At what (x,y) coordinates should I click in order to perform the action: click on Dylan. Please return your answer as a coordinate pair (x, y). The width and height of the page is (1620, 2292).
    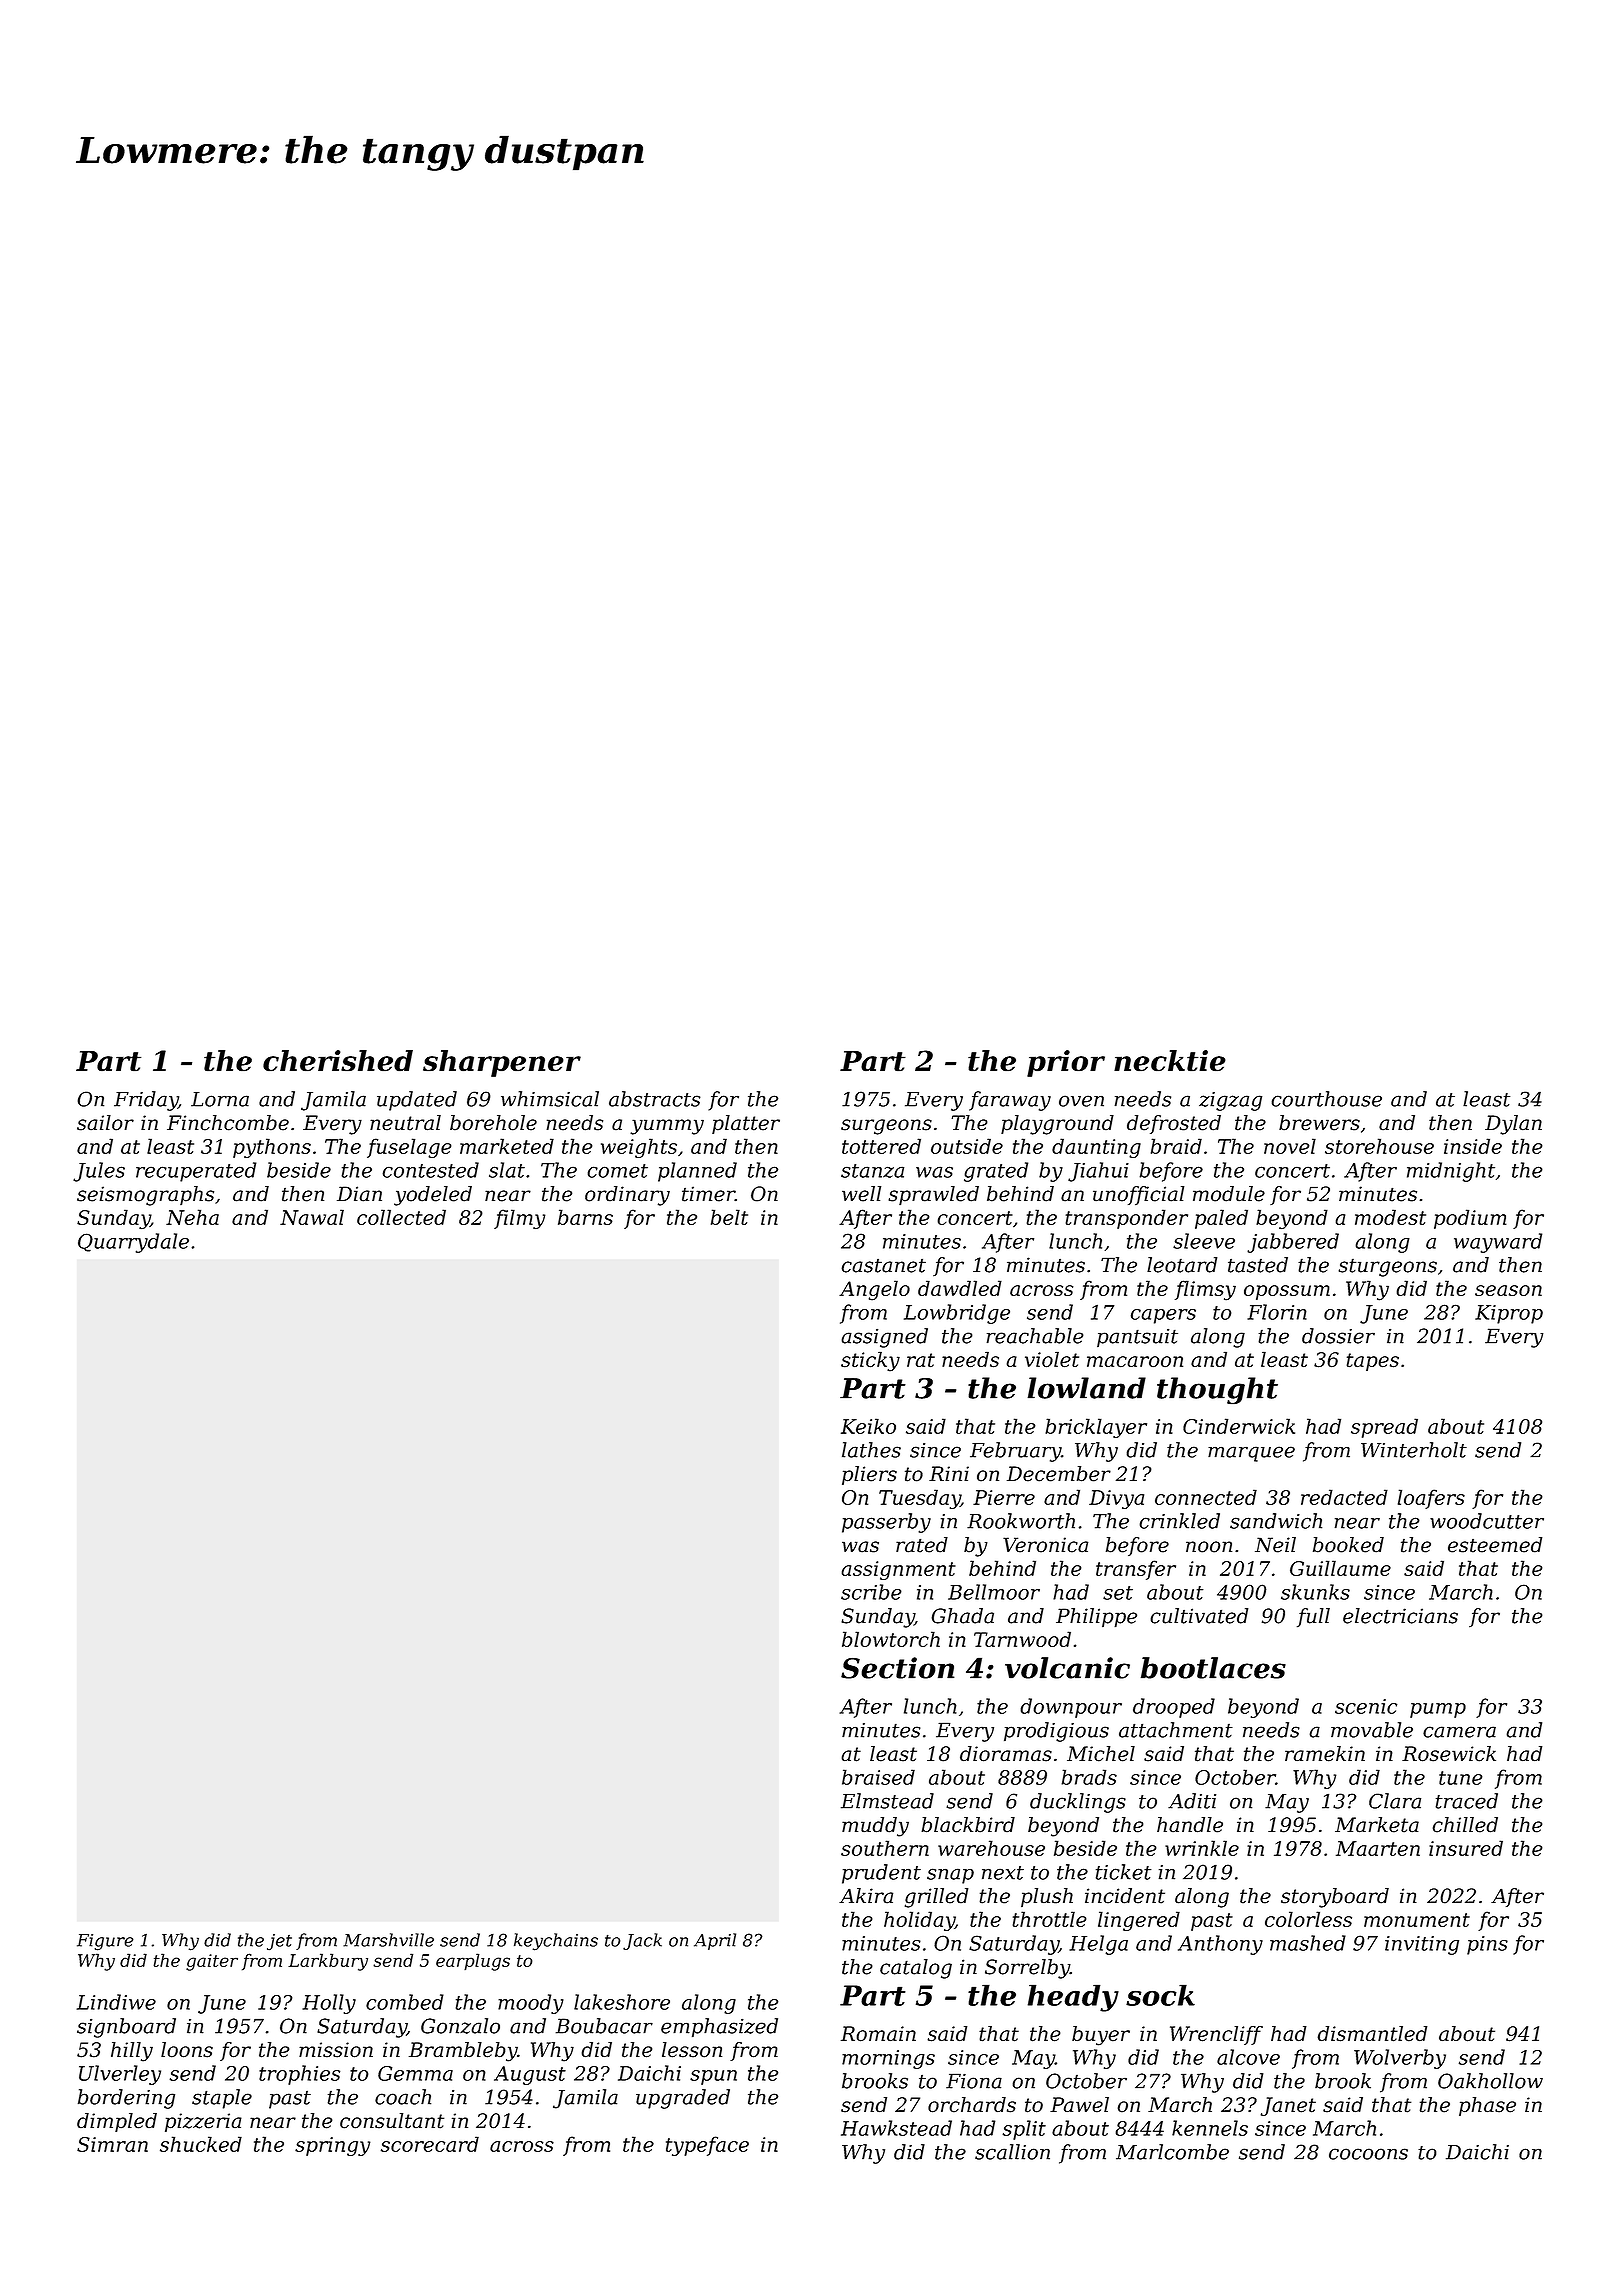
    Looking at the image, I should click on (1513, 1125).
